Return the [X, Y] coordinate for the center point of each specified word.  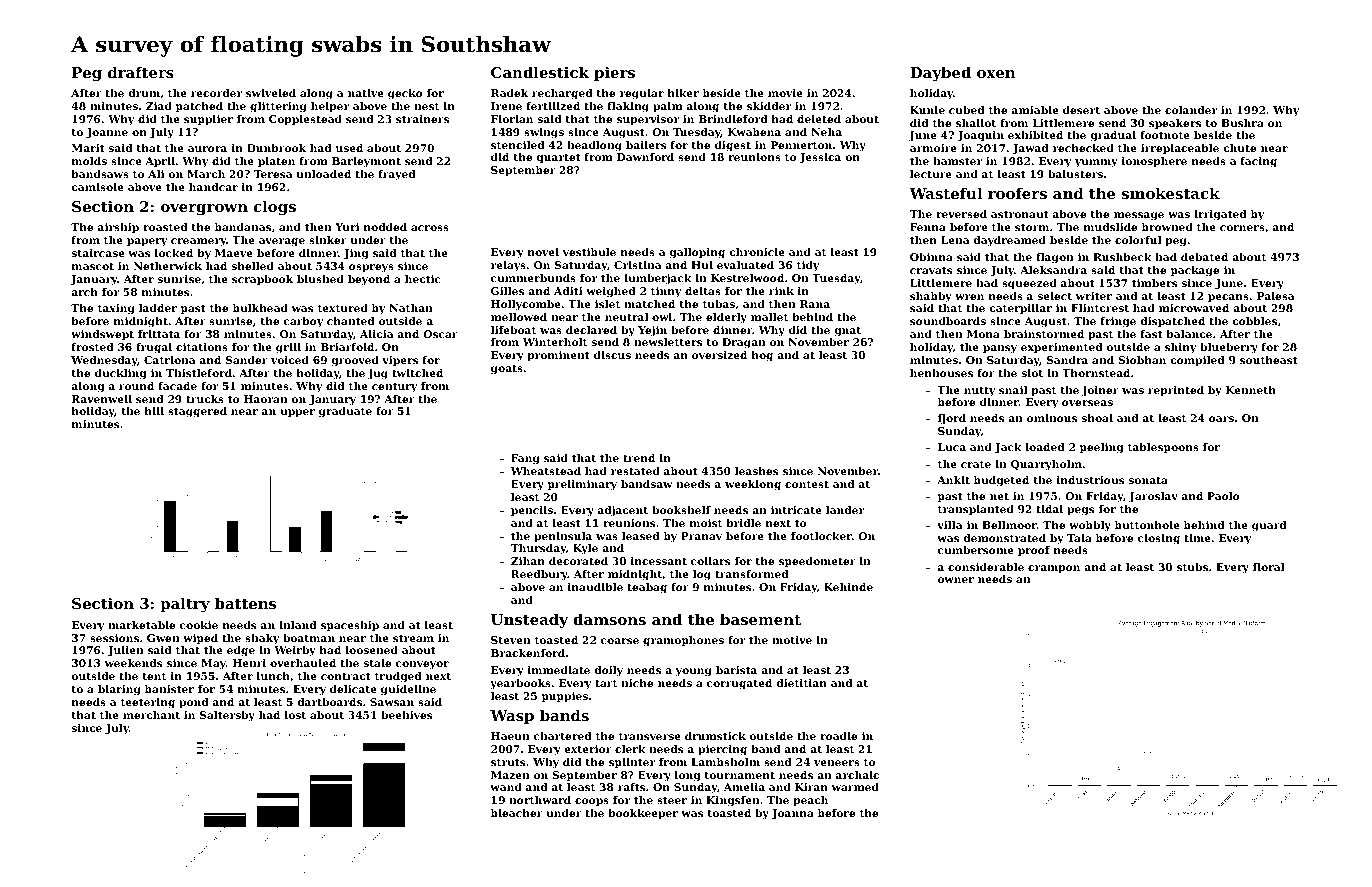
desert [1081, 110]
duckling [120, 374]
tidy [808, 266]
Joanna [792, 814]
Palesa [1276, 296]
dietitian [801, 683]
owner [956, 580]
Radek [509, 93]
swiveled [271, 93]
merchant [151, 715]
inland [298, 625]
